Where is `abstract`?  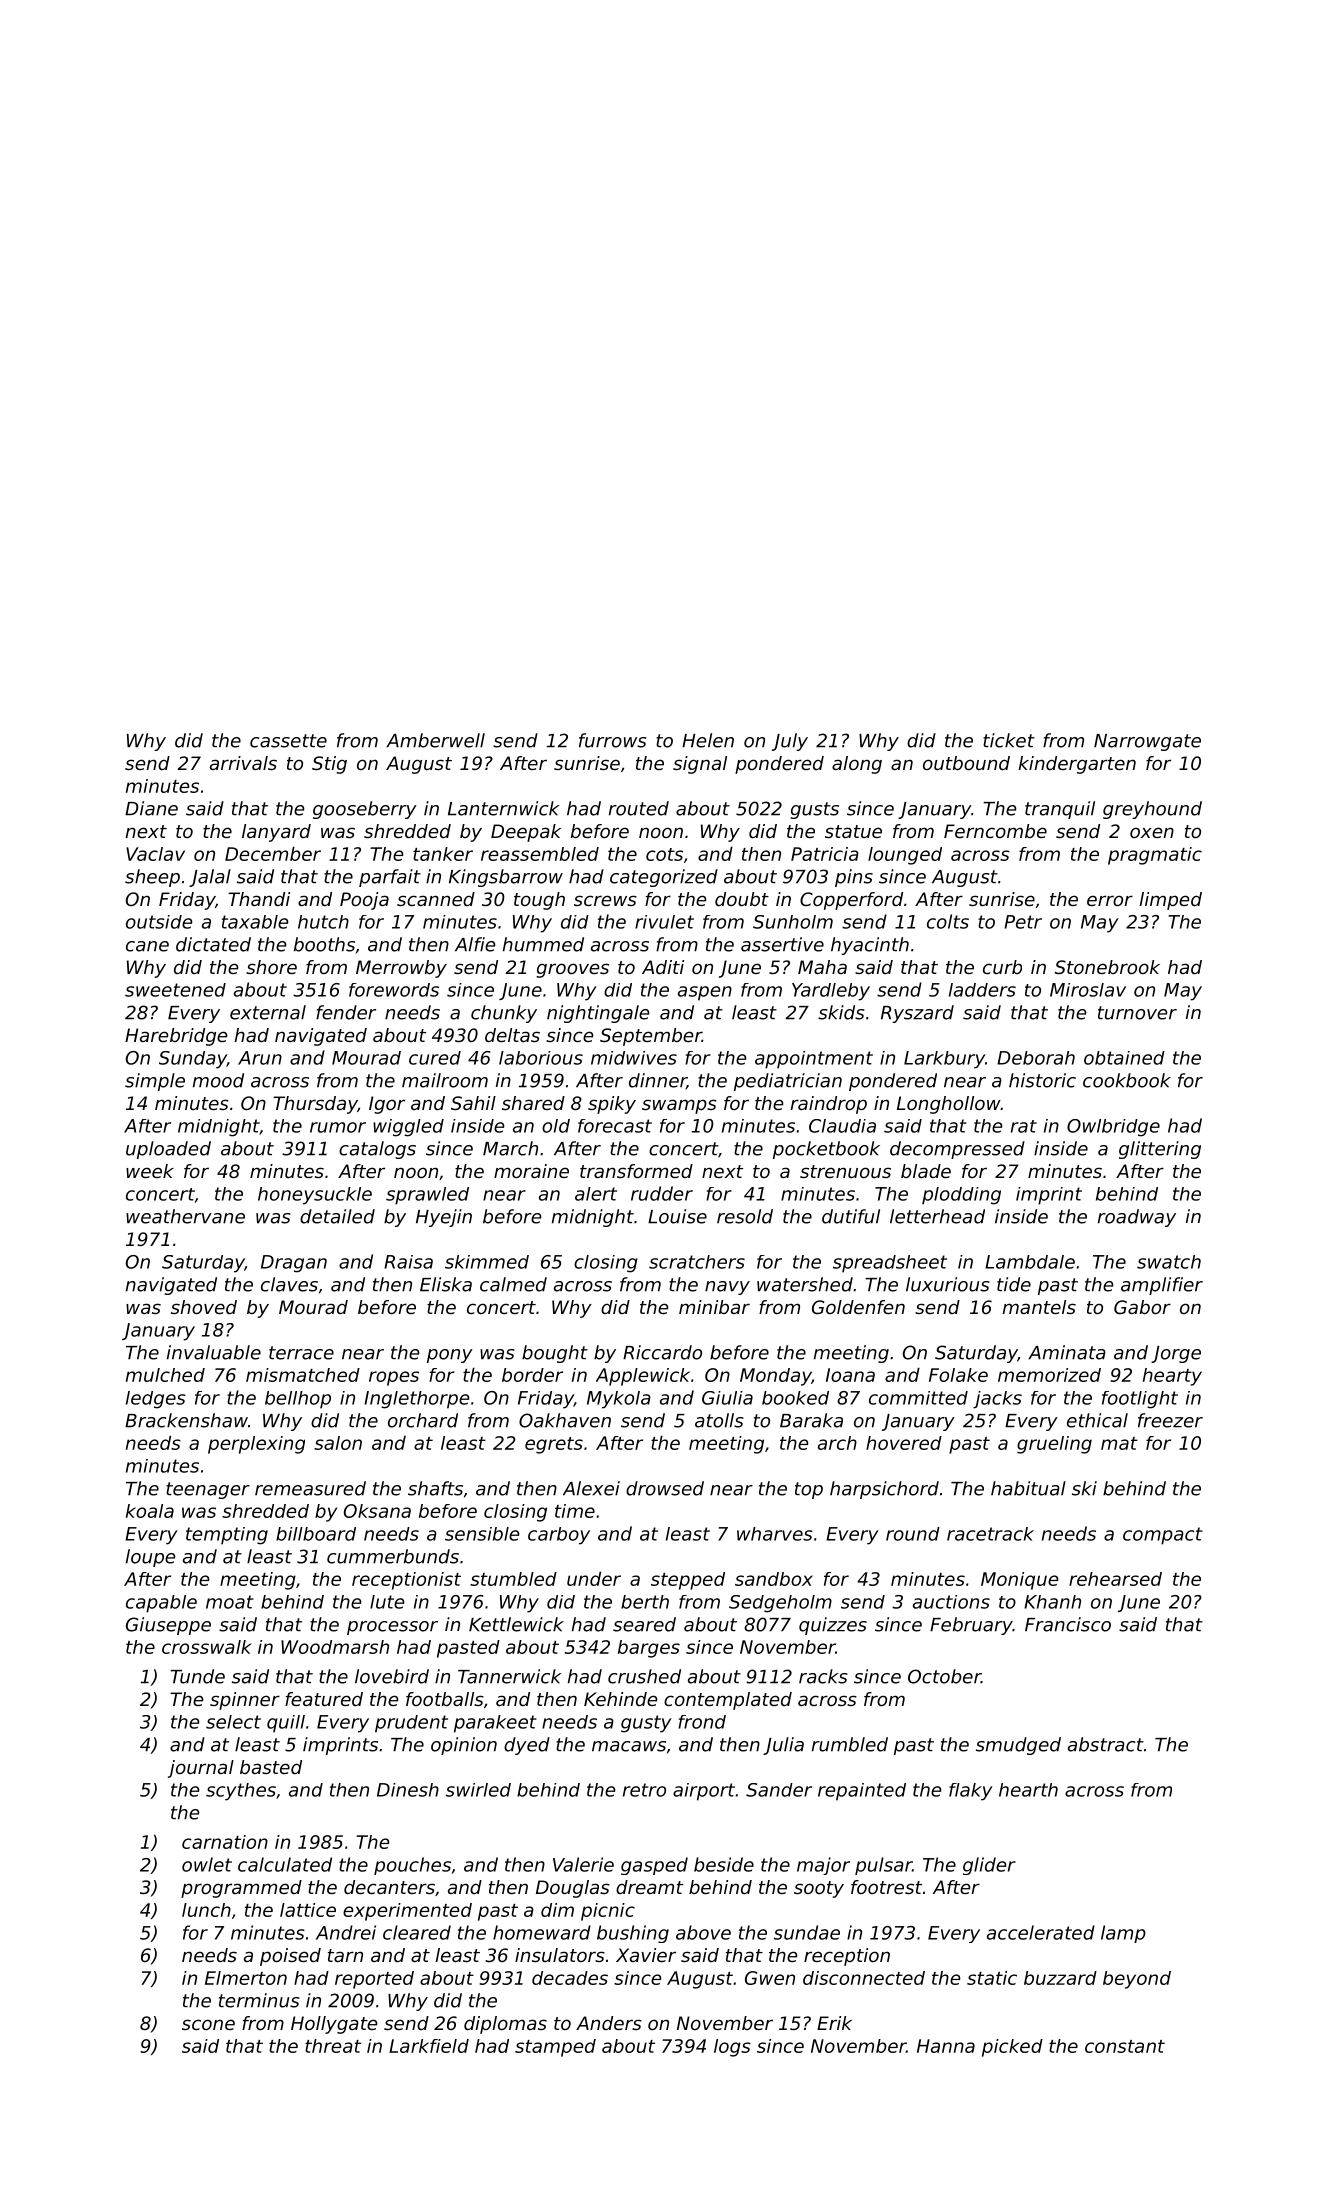
abstract is located at coordinates (1106, 1744).
